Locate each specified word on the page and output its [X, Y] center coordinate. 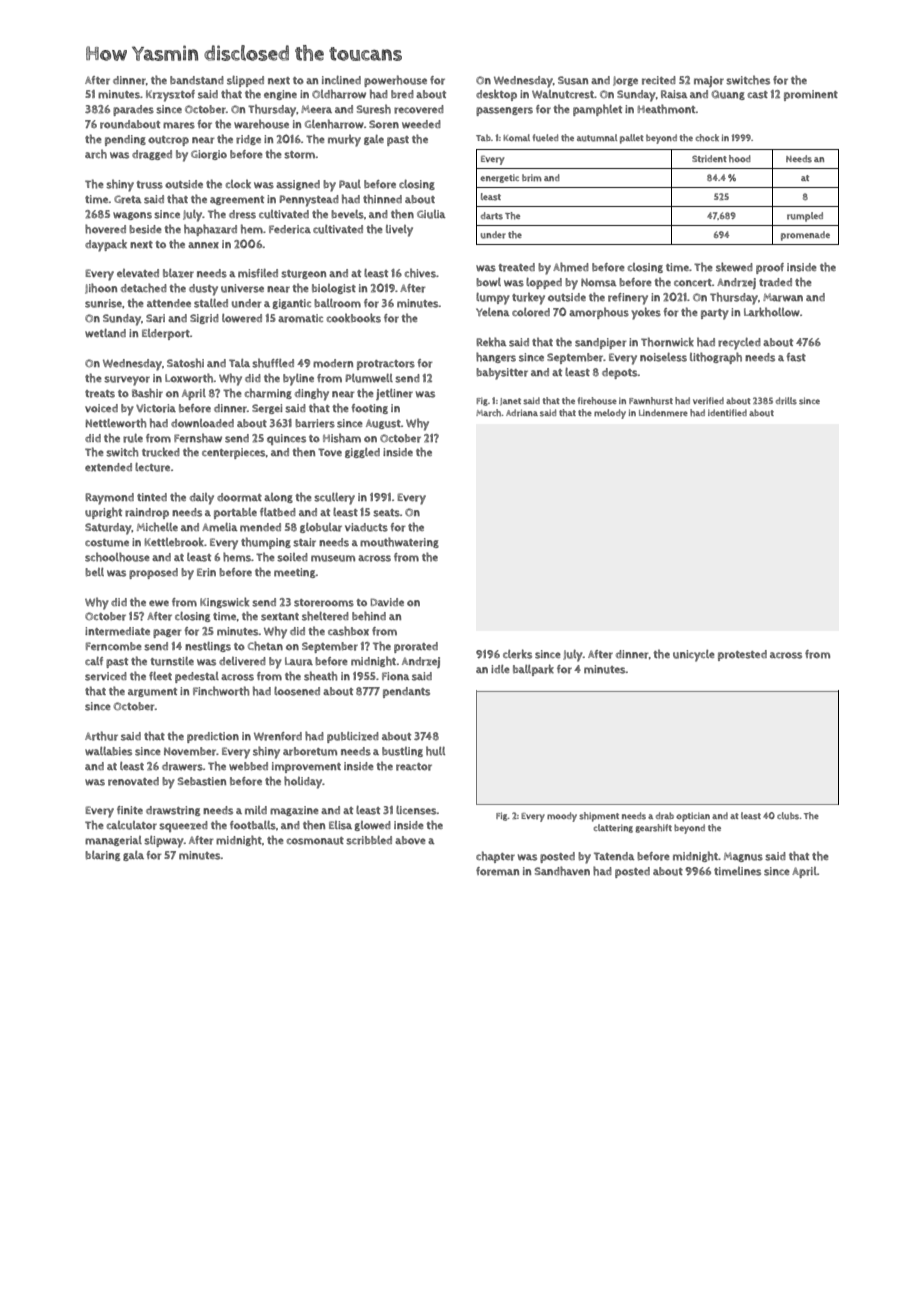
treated [517, 267]
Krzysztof [170, 96]
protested [742, 655]
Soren [384, 124]
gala [133, 856]
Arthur [101, 736]
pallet [632, 139]
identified [727, 412]
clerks [517, 654]
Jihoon [101, 288]
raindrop [147, 513]
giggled [362, 453]
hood [740, 158]
